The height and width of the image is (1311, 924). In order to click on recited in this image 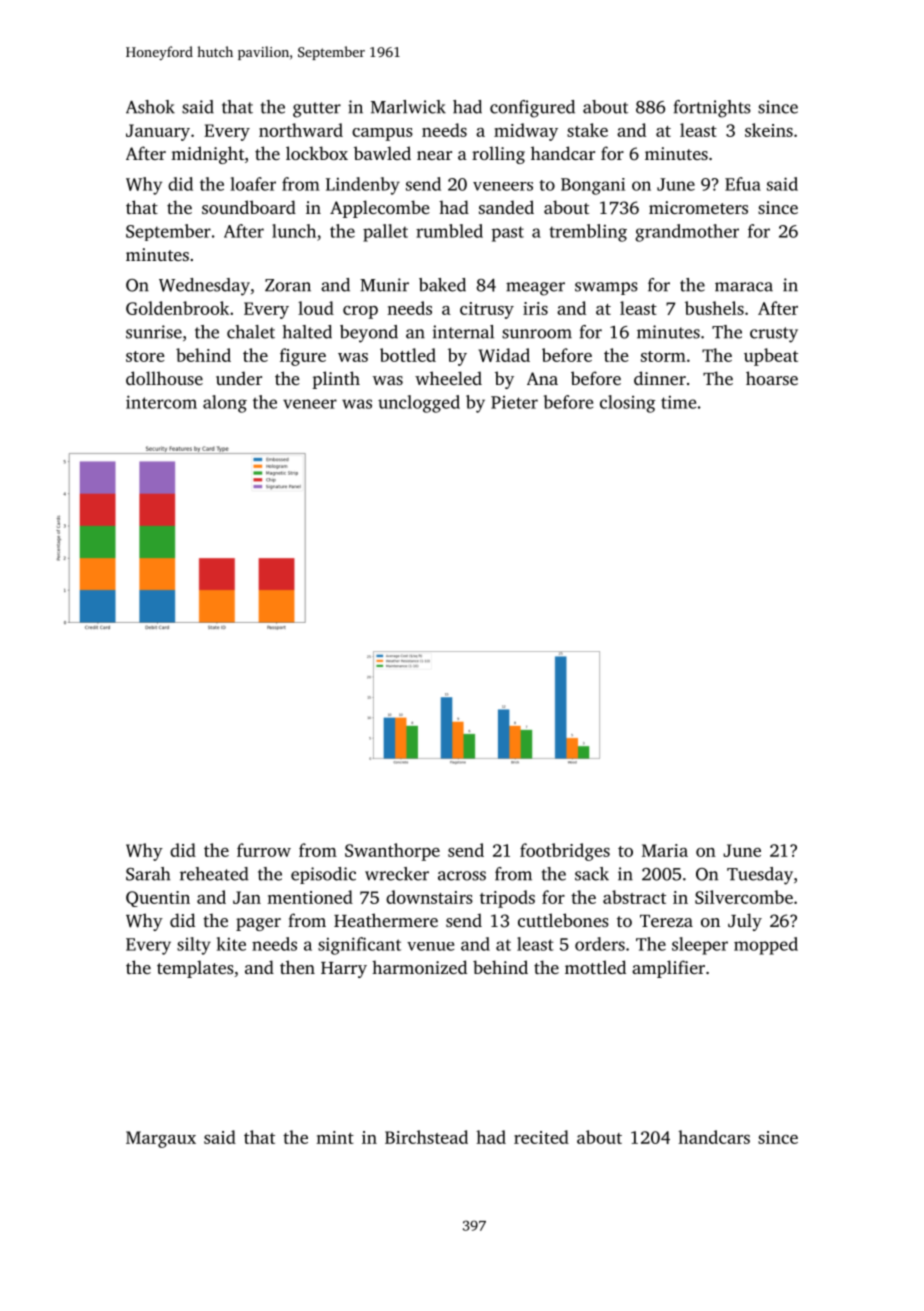, I will do `click(541, 1137)`.
